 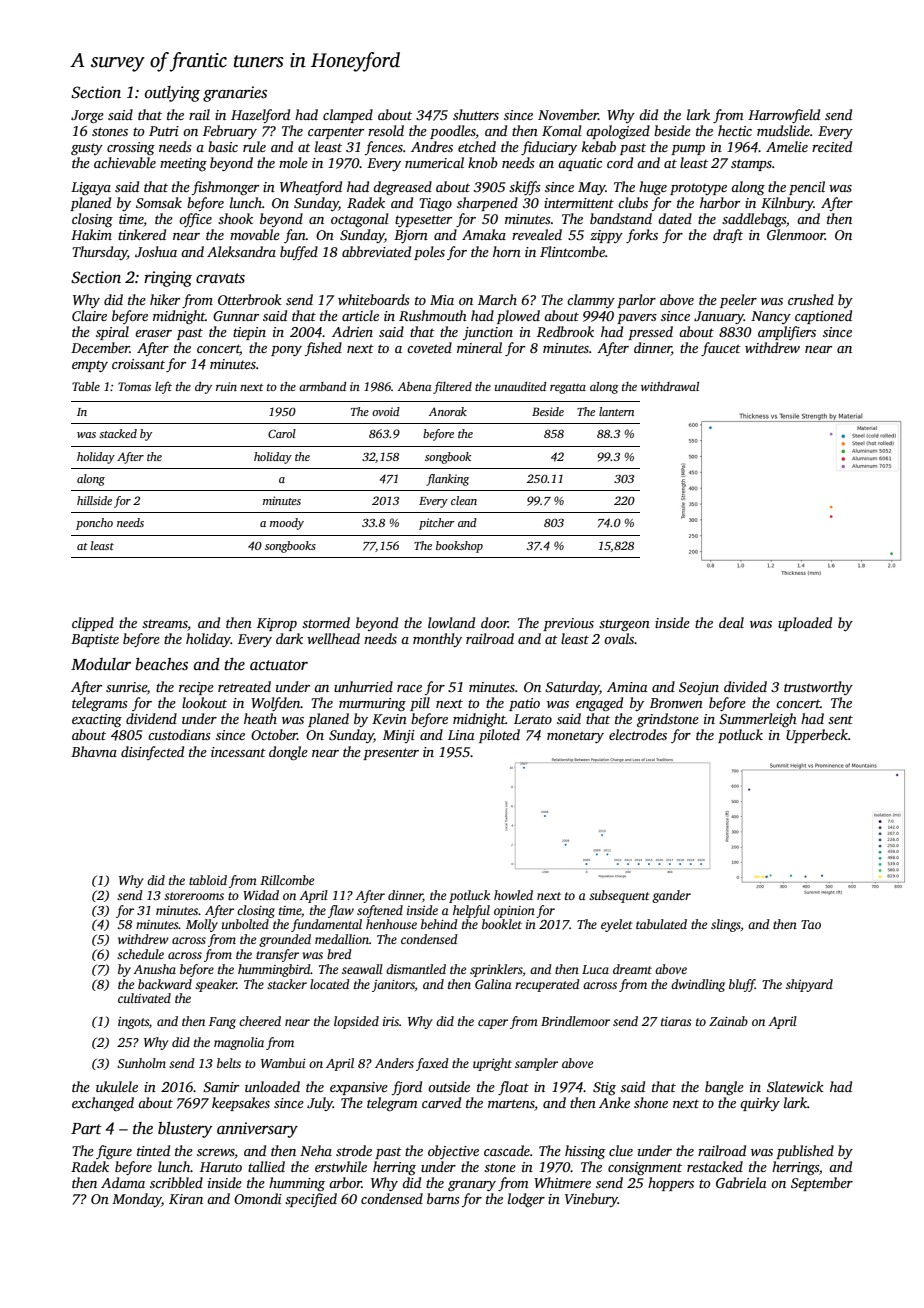 What do you see at coordinates (238, 752) in the page?
I see `incessant` at bounding box center [238, 752].
